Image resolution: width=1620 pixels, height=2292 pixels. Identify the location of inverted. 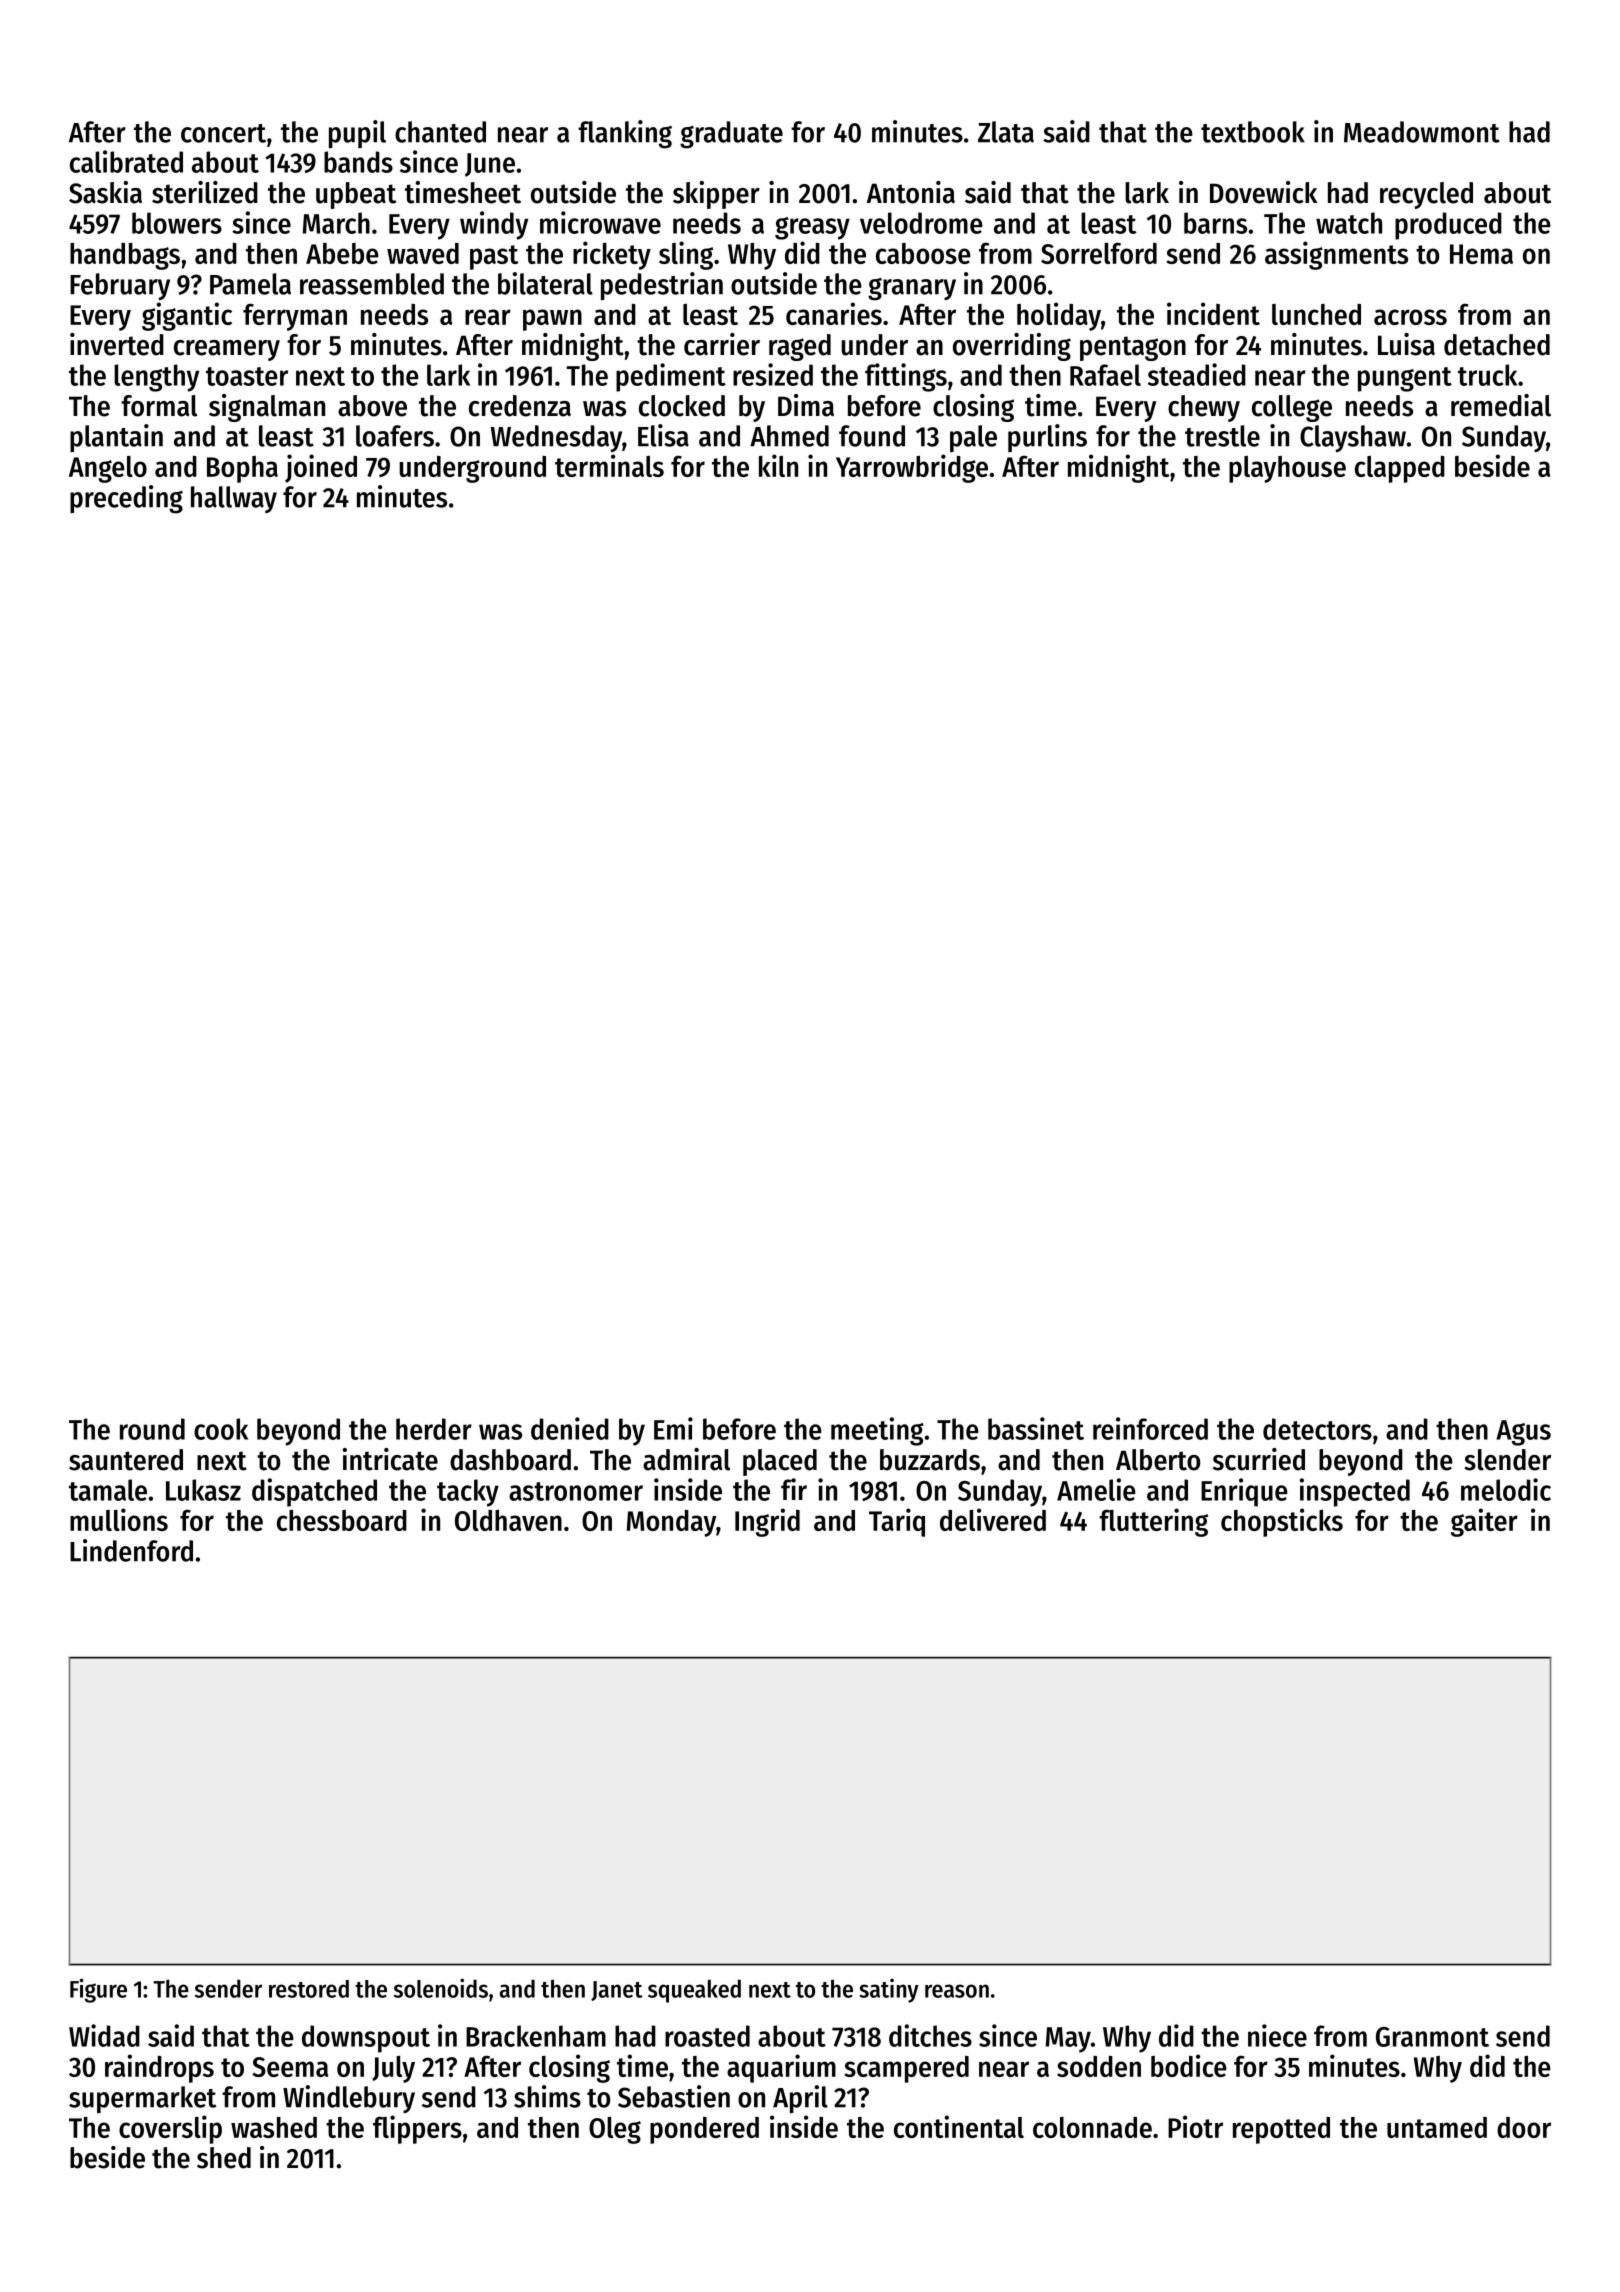
(117, 344).
